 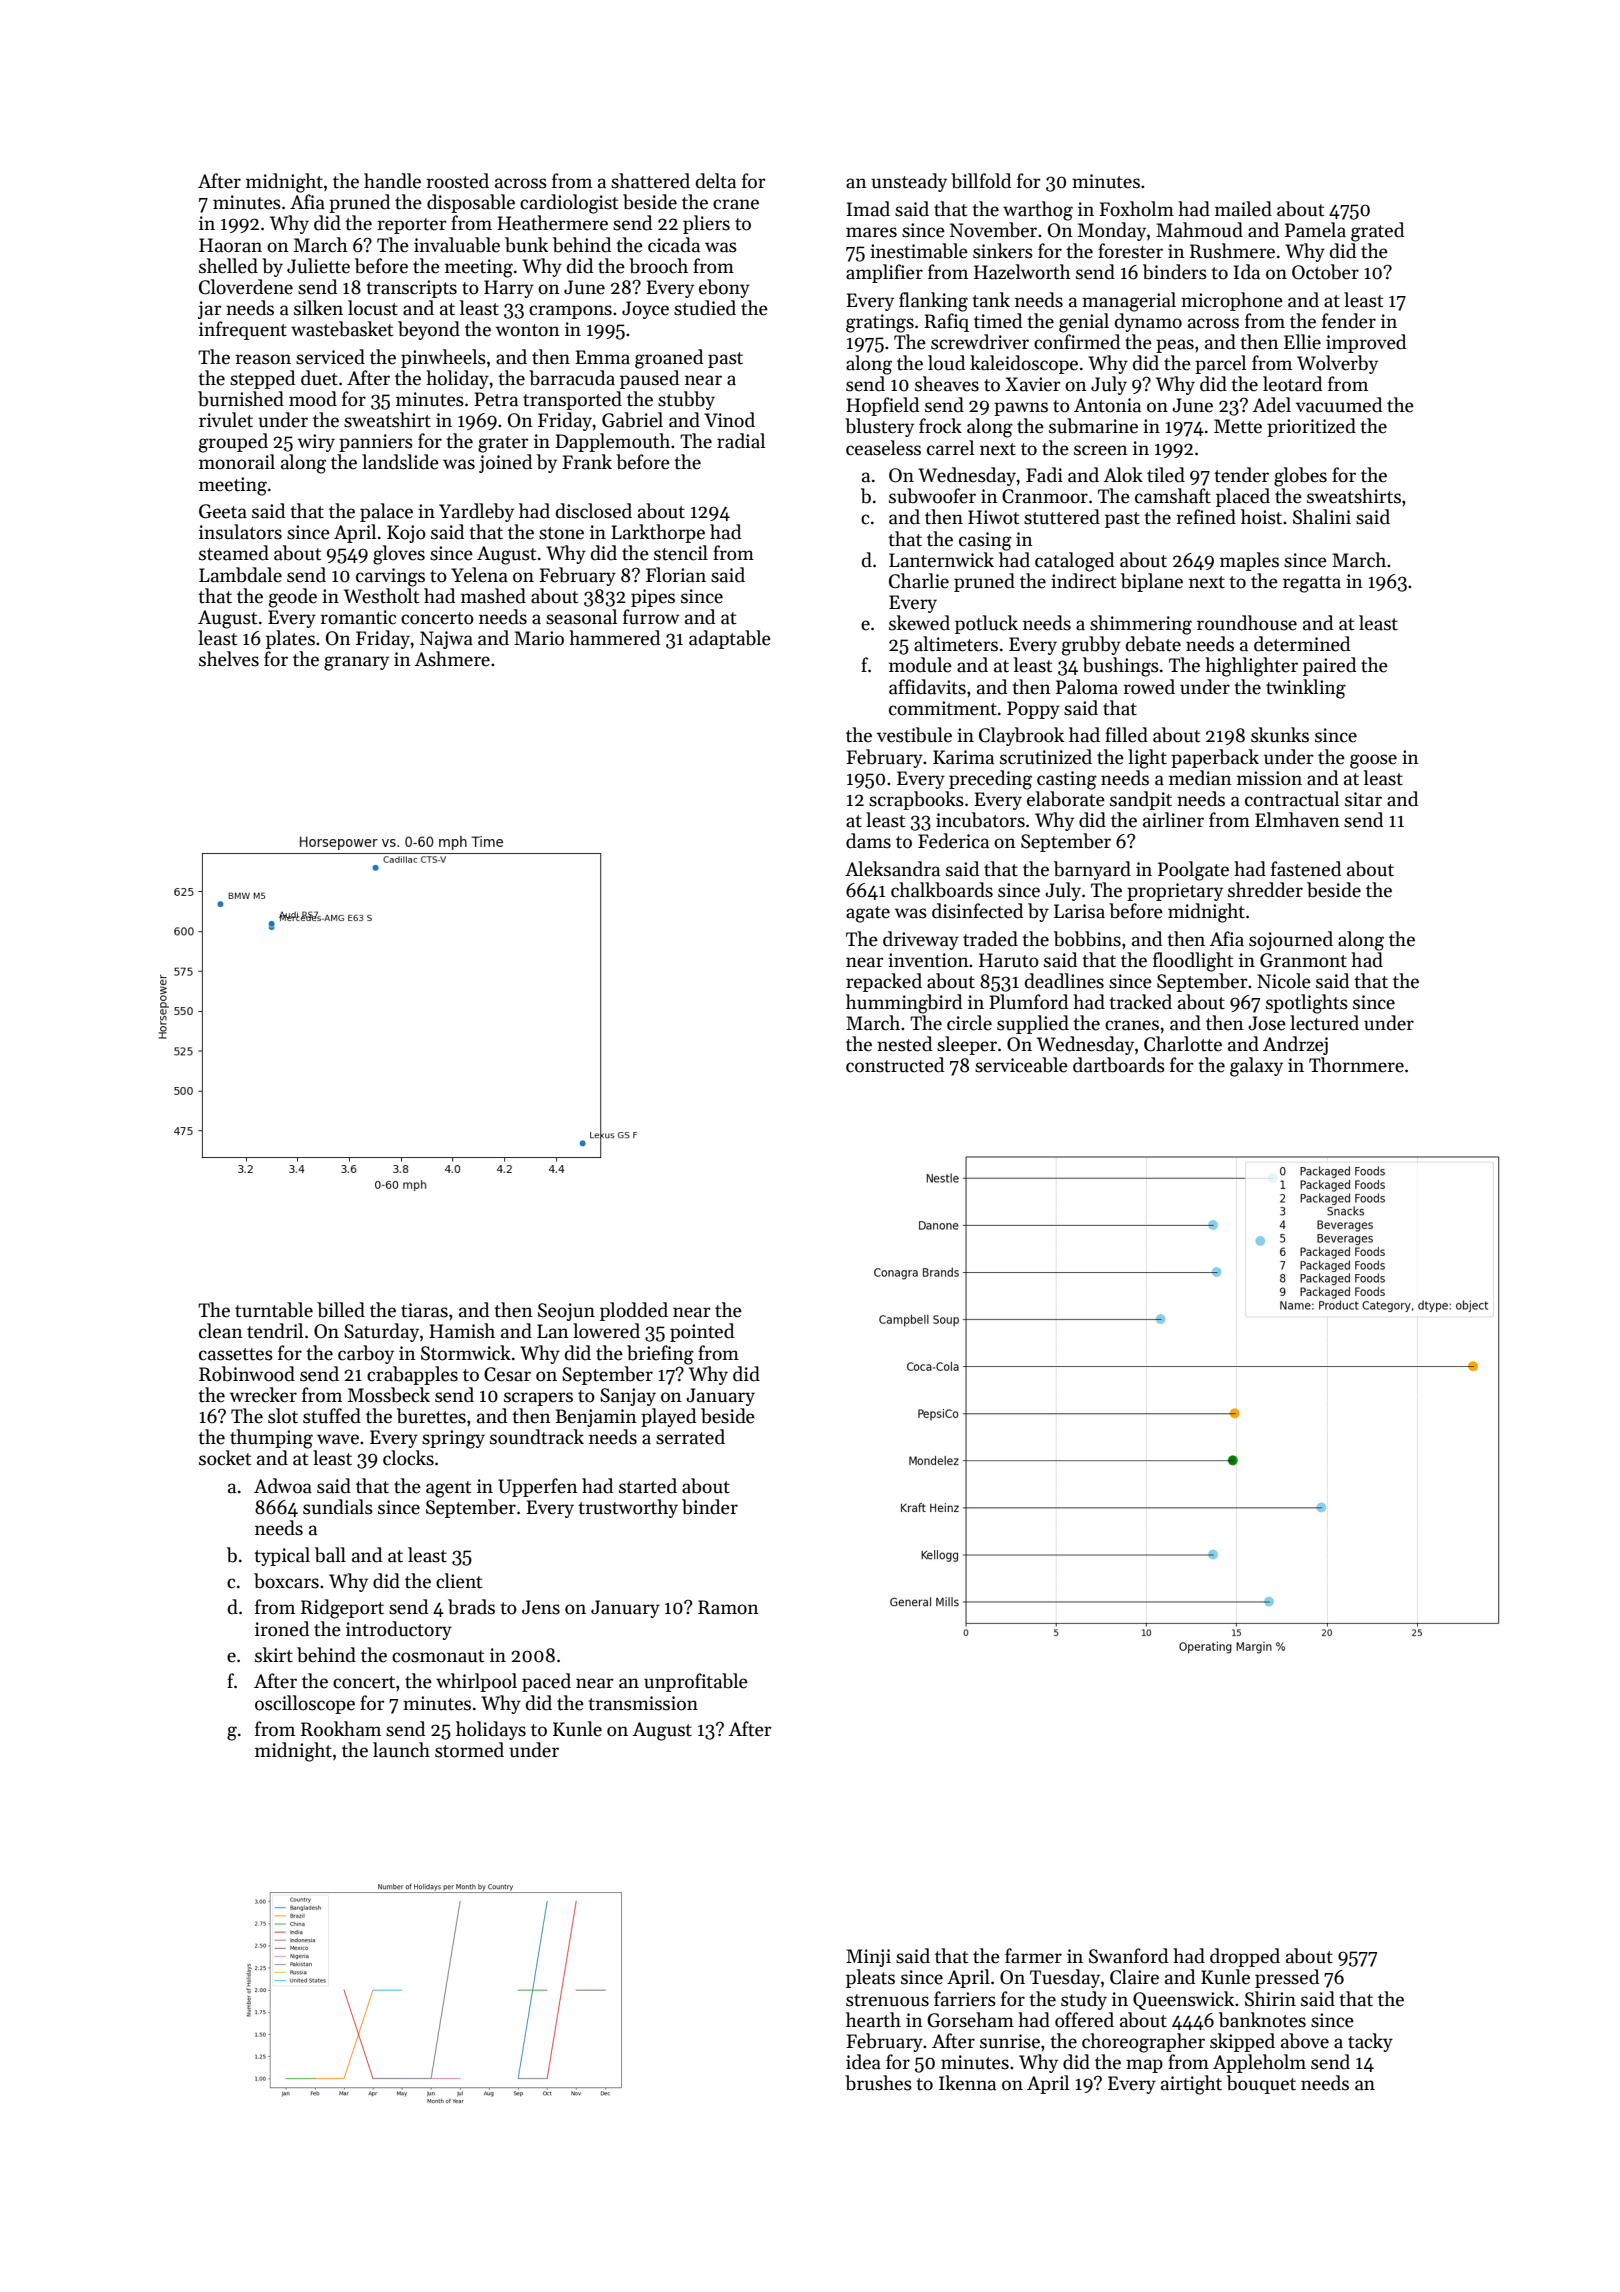 I want to click on geode, so click(x=293, y=598).
